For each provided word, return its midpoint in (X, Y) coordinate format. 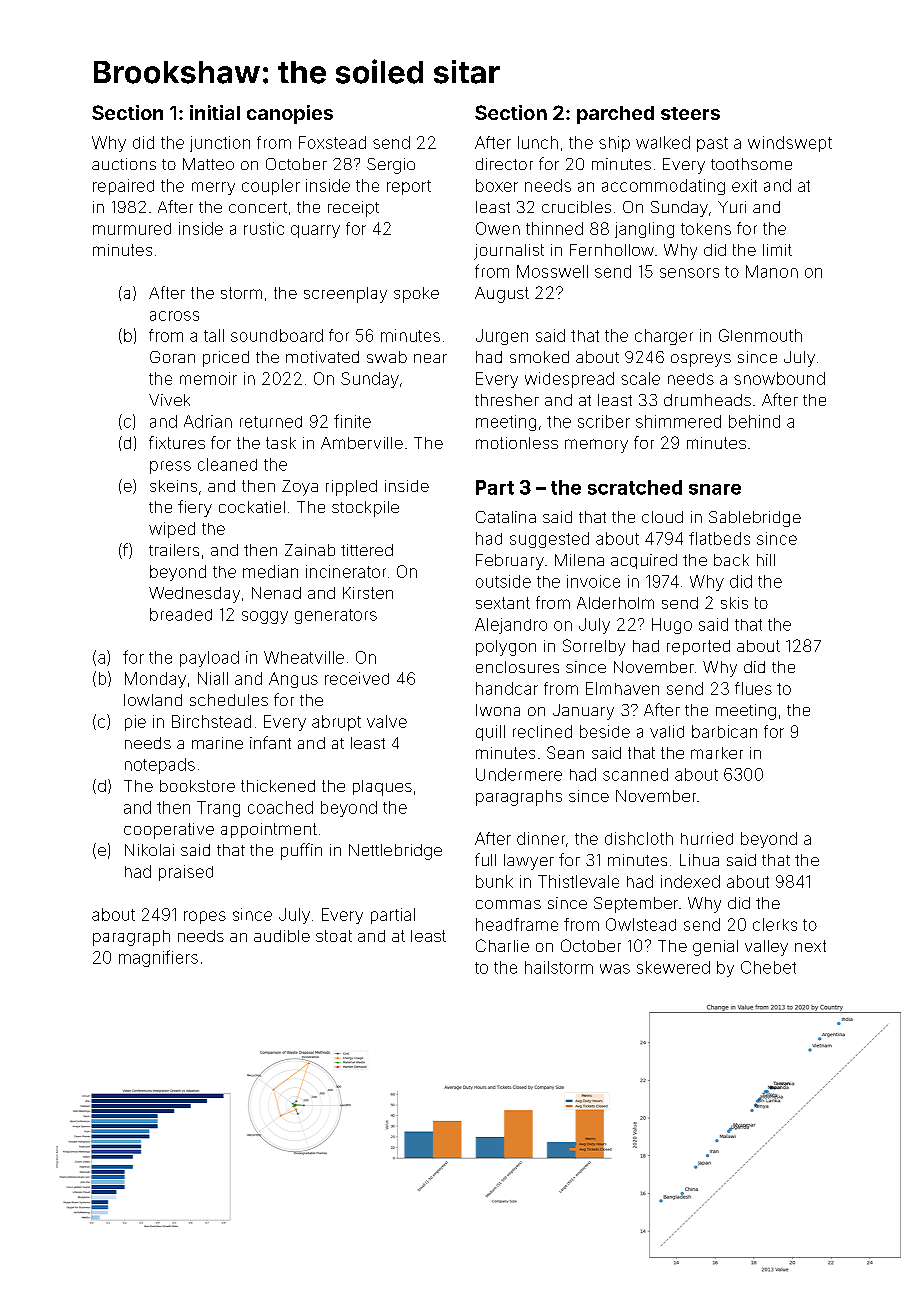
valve (387, 721)
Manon (772, 271)
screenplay (345, 295)
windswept (790, 144)
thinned (554, 228)
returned (271, 422)
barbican (724, 731)
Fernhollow (612, 250)
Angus (293, 680)
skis (734, 603)
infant (270, 742)
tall (214, 335)
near (430, 358)
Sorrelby (594, 647)
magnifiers (158, 958)
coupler (271, 187)
